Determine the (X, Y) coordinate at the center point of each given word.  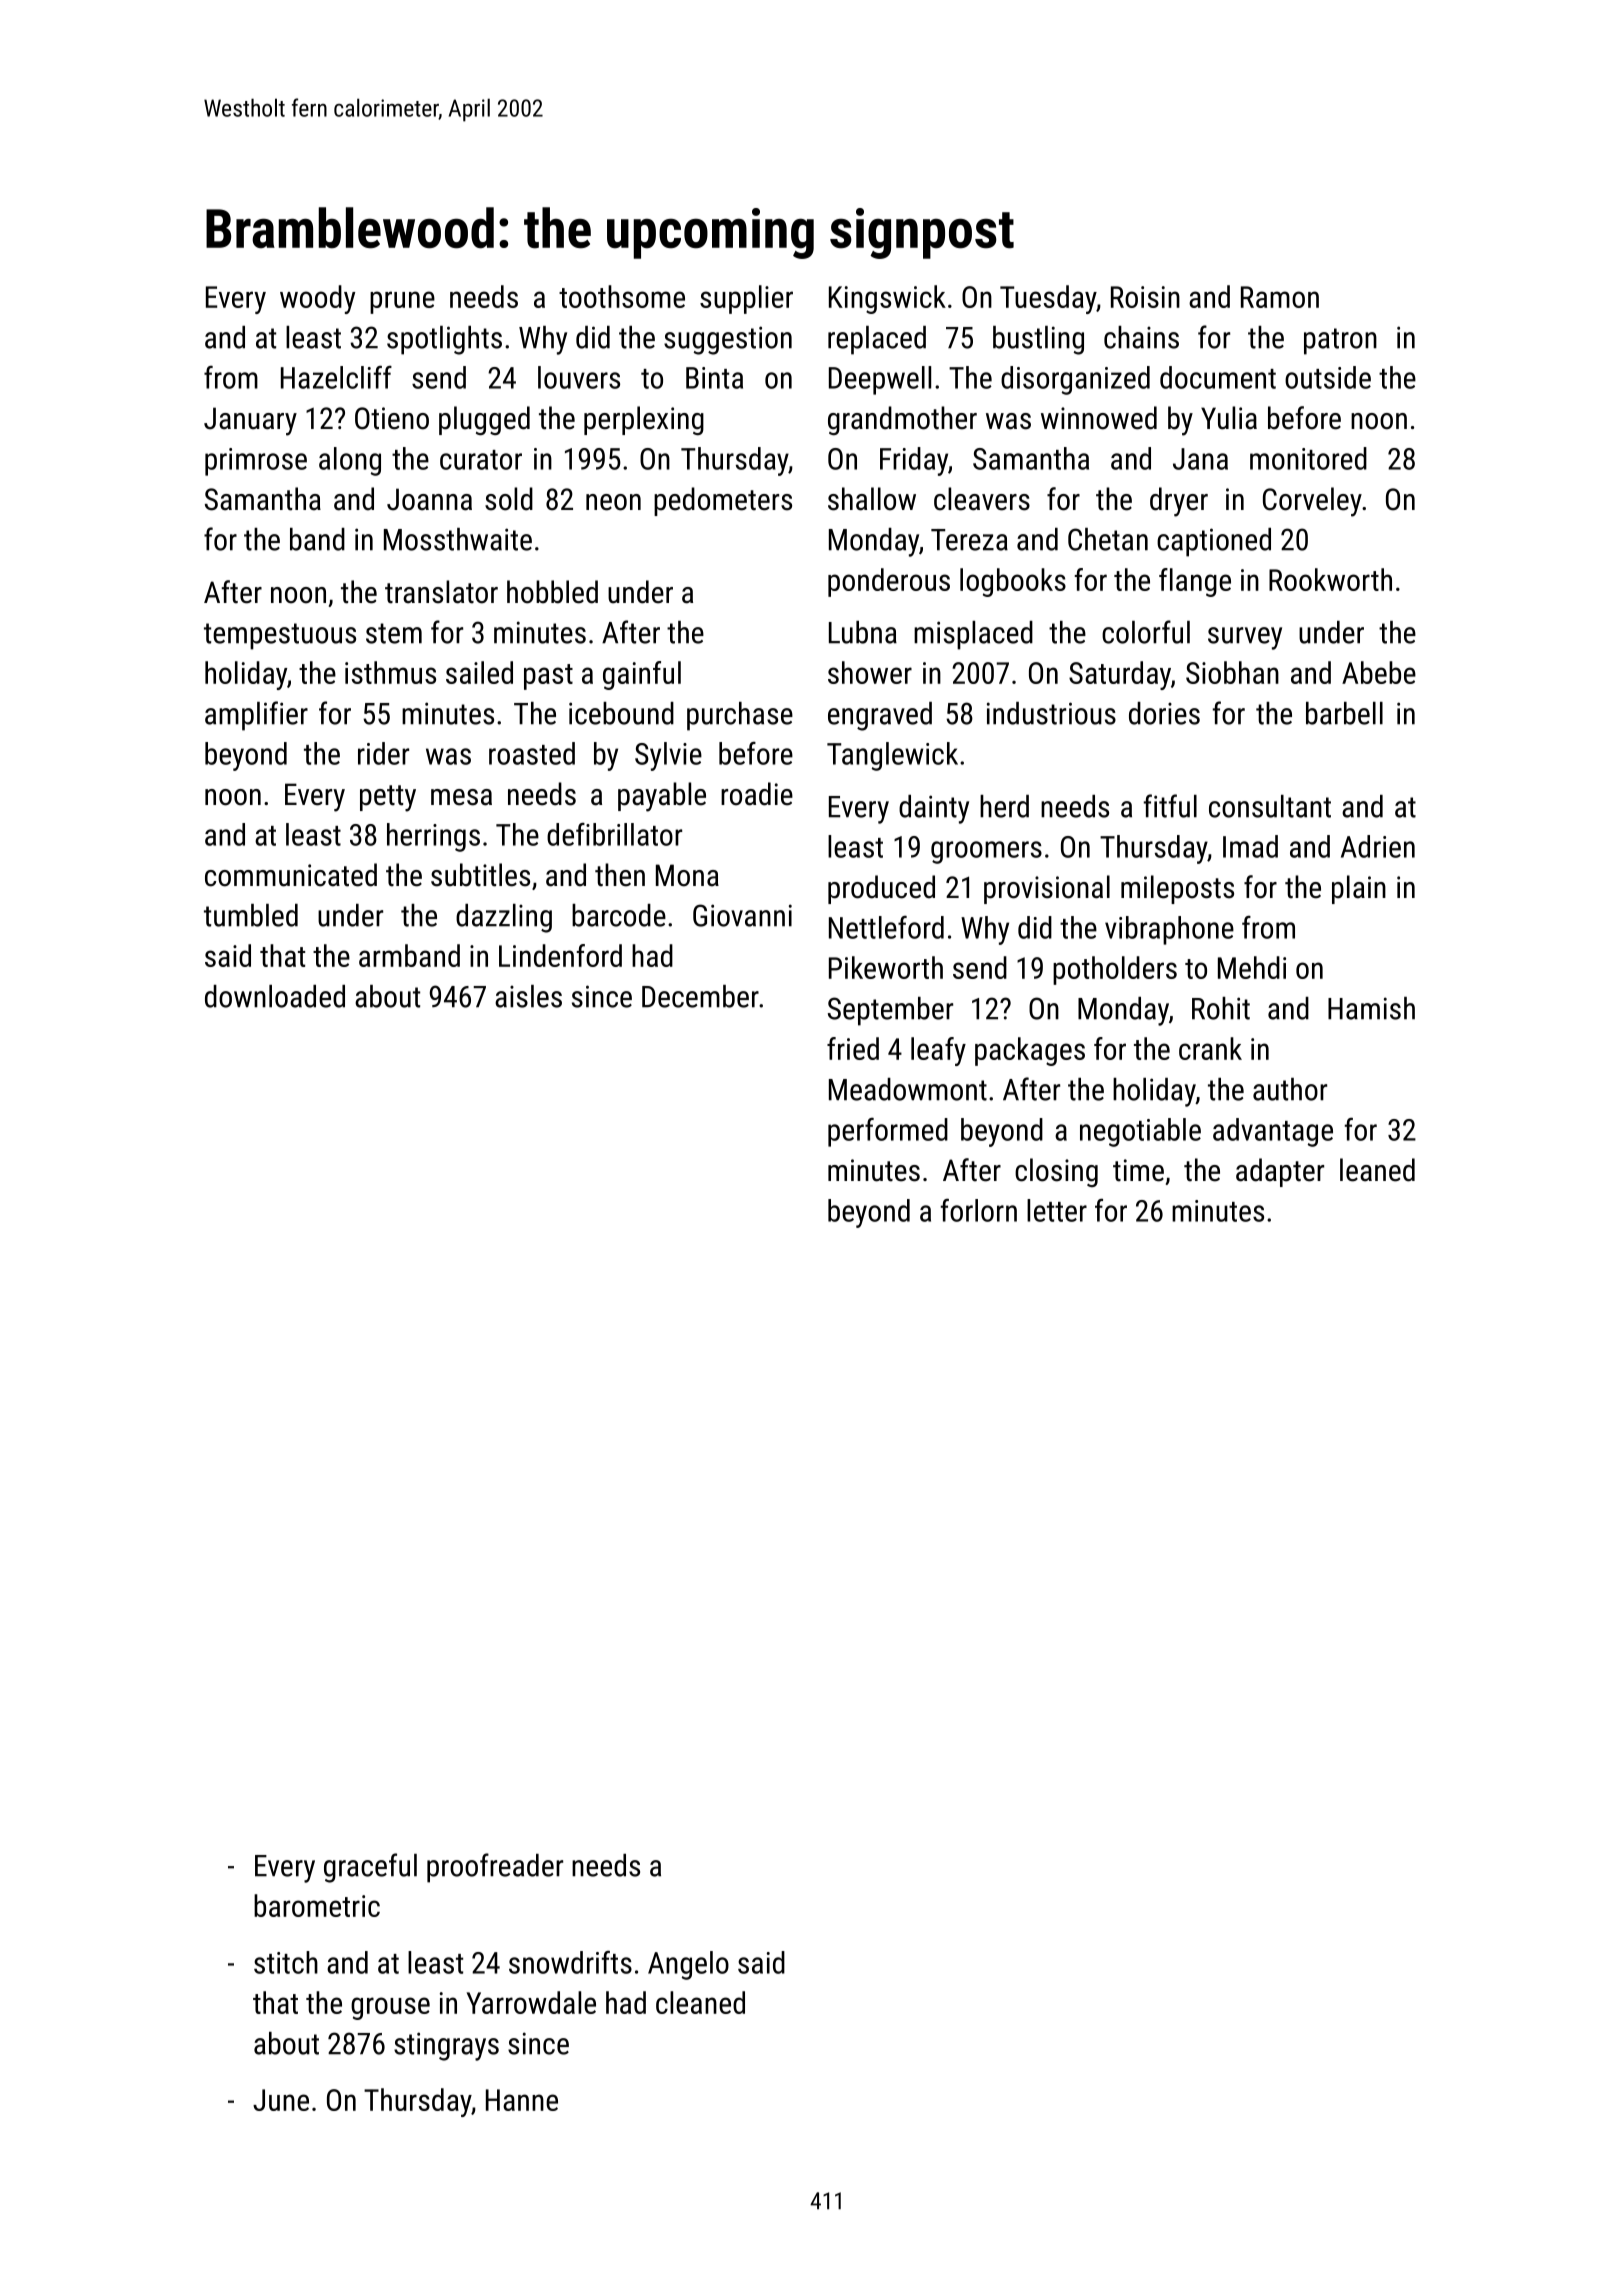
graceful (370, 1868)
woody (317, 299)
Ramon (1280, 297)
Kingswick (887, 299)
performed (888, 1132)
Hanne (522, 2100)
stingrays (446, 2046)
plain (1359, 889)
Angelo (688, 1965)
